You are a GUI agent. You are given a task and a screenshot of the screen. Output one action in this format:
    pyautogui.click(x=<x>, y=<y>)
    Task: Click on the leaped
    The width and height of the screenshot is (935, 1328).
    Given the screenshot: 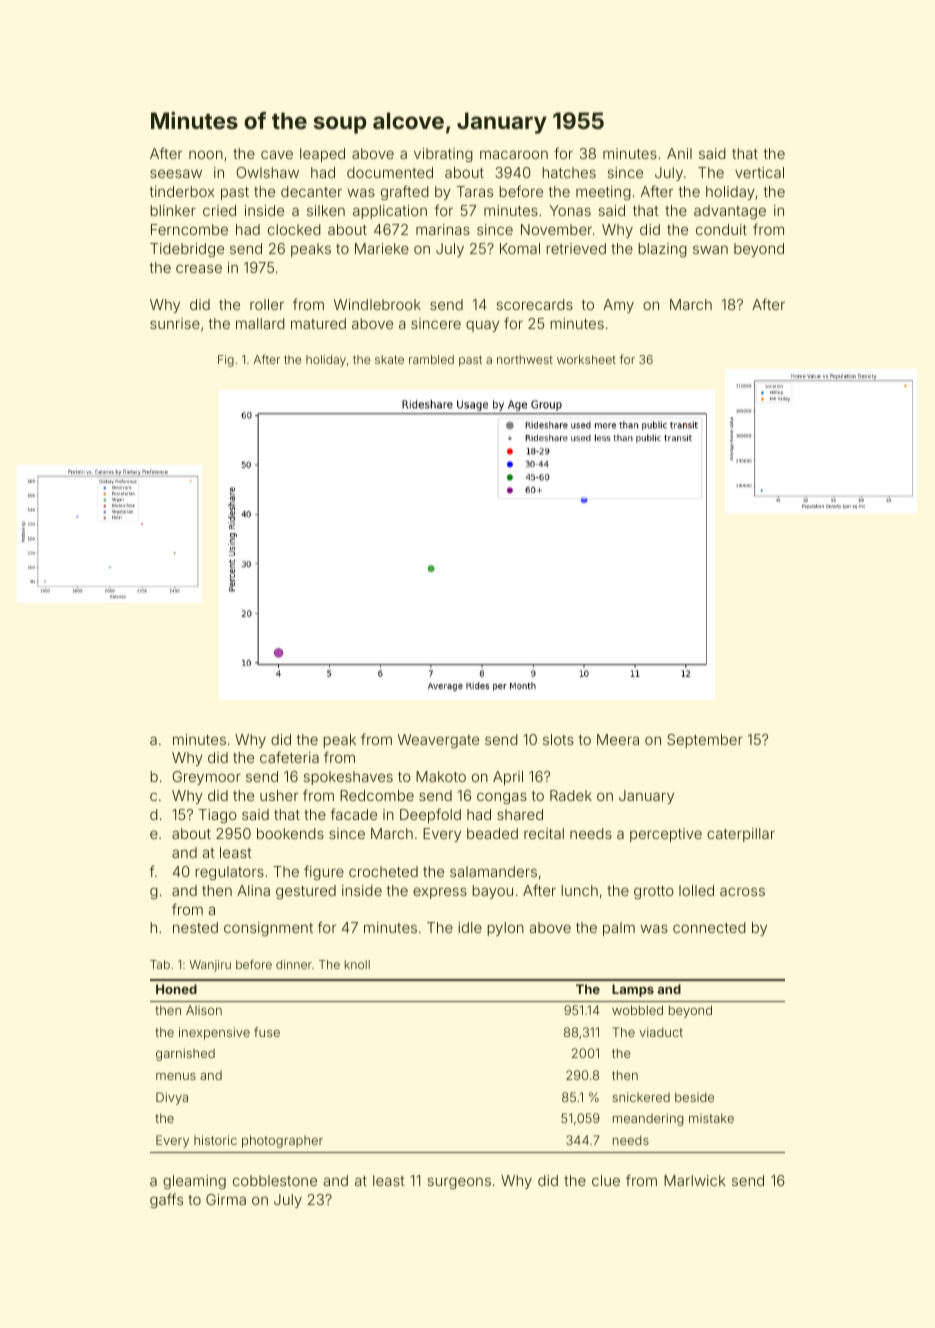 What is the action you would take?
    pyautogui.click(x=322, y=155)
